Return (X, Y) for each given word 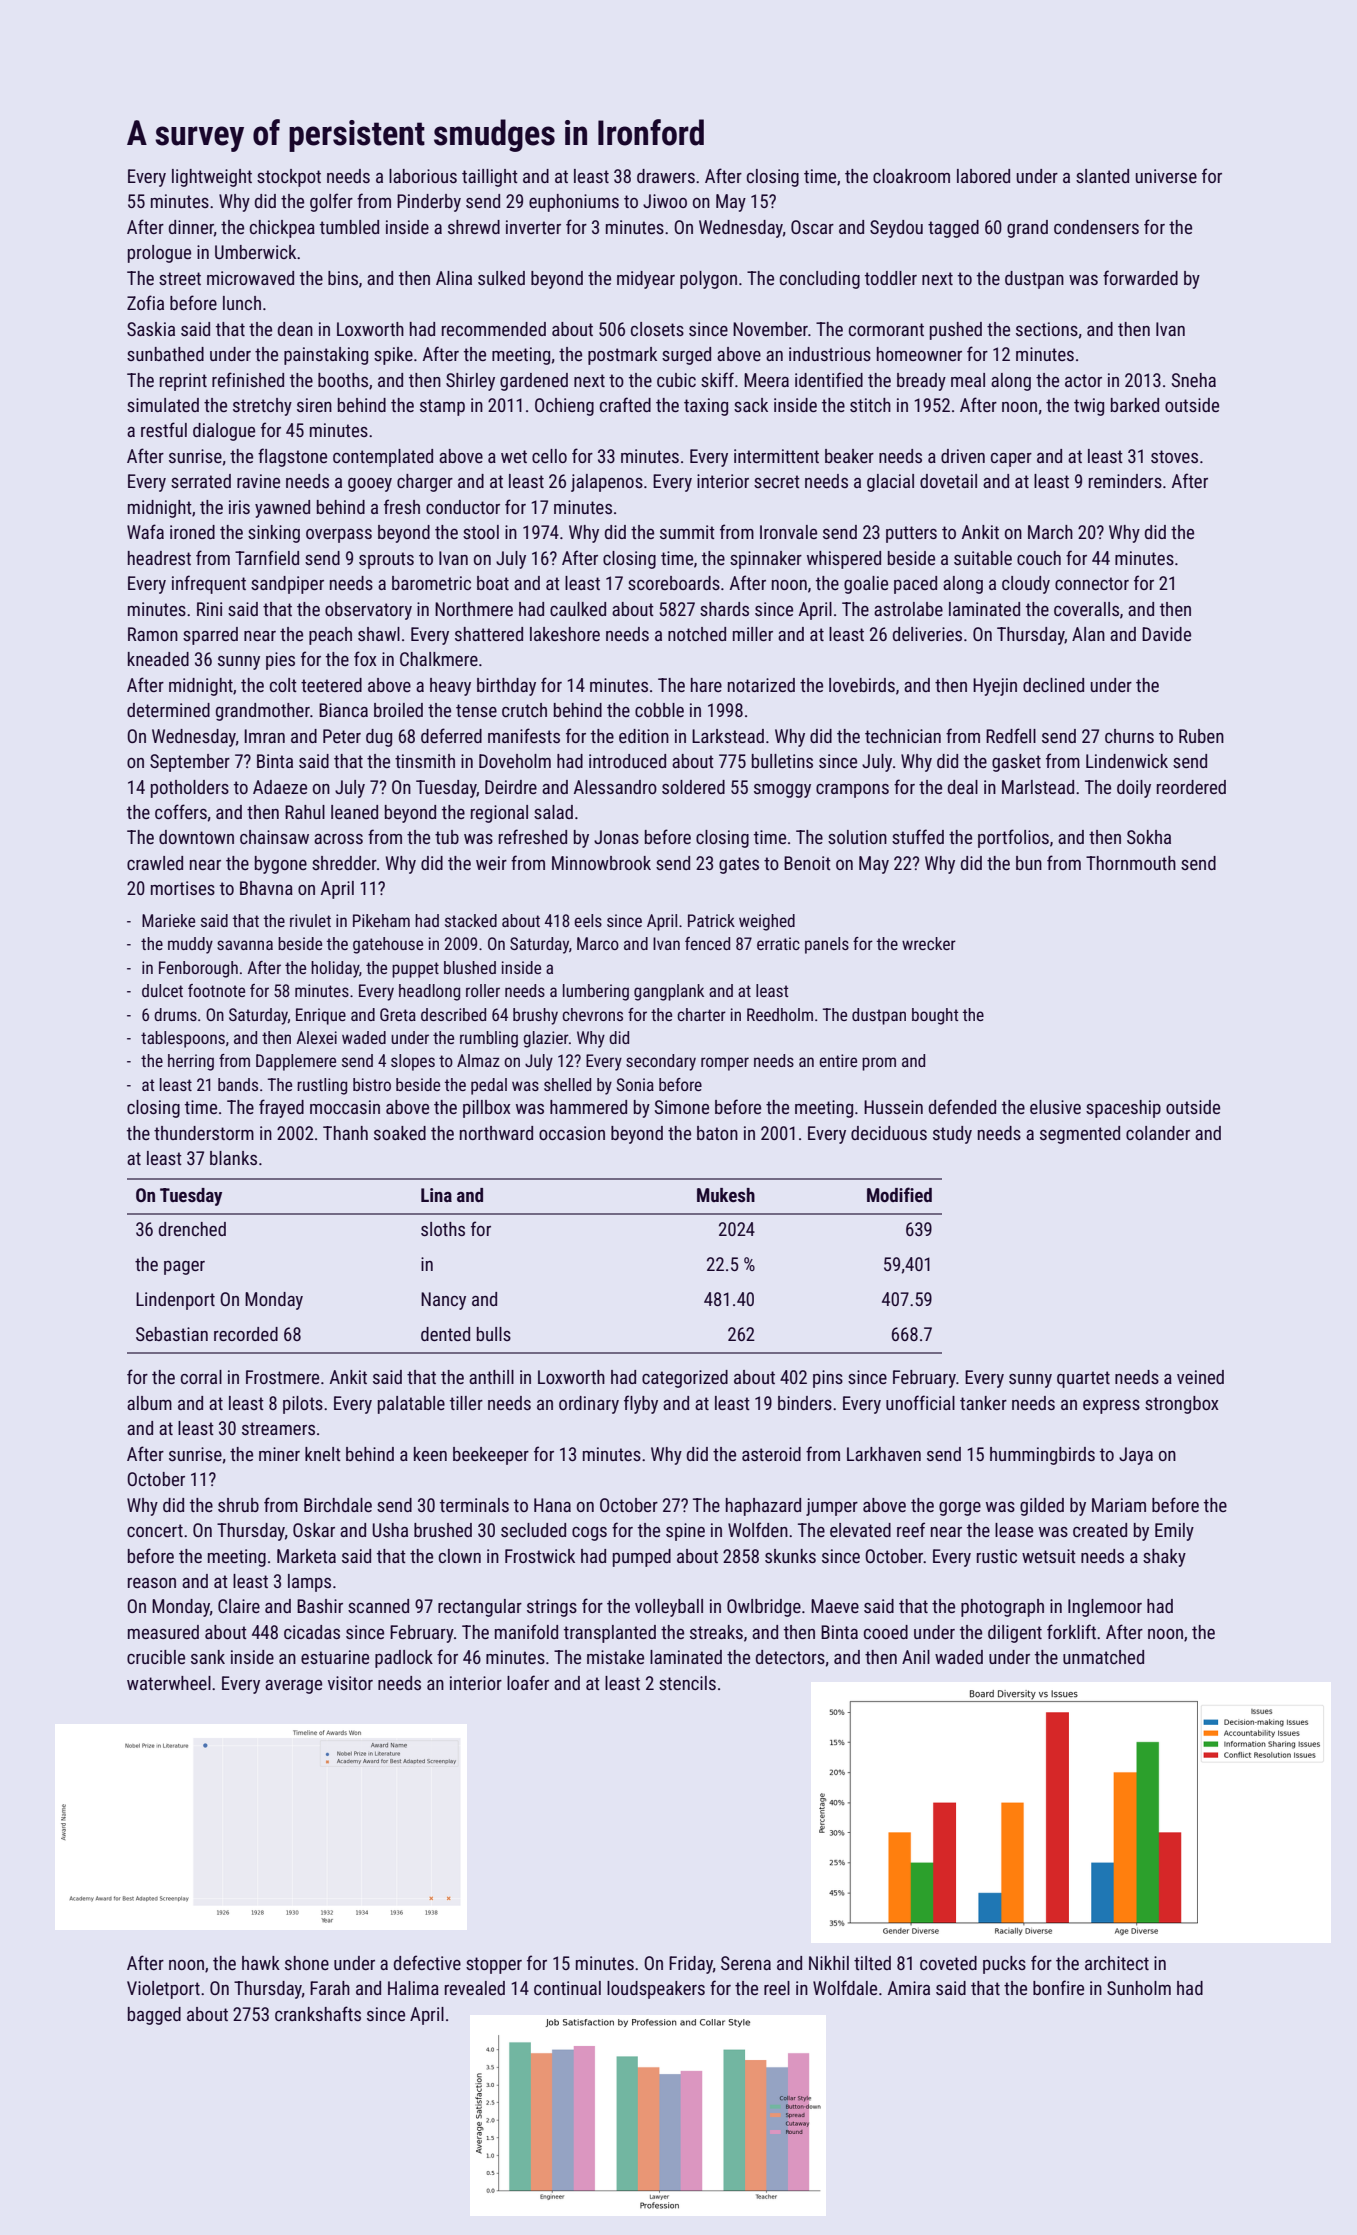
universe (1166, 176)
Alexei (316, 1037)
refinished (248, 379)
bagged (154, 2016)
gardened (534, 382)
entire (838, 1060)
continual (567, 1988)
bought (935, 1016)
